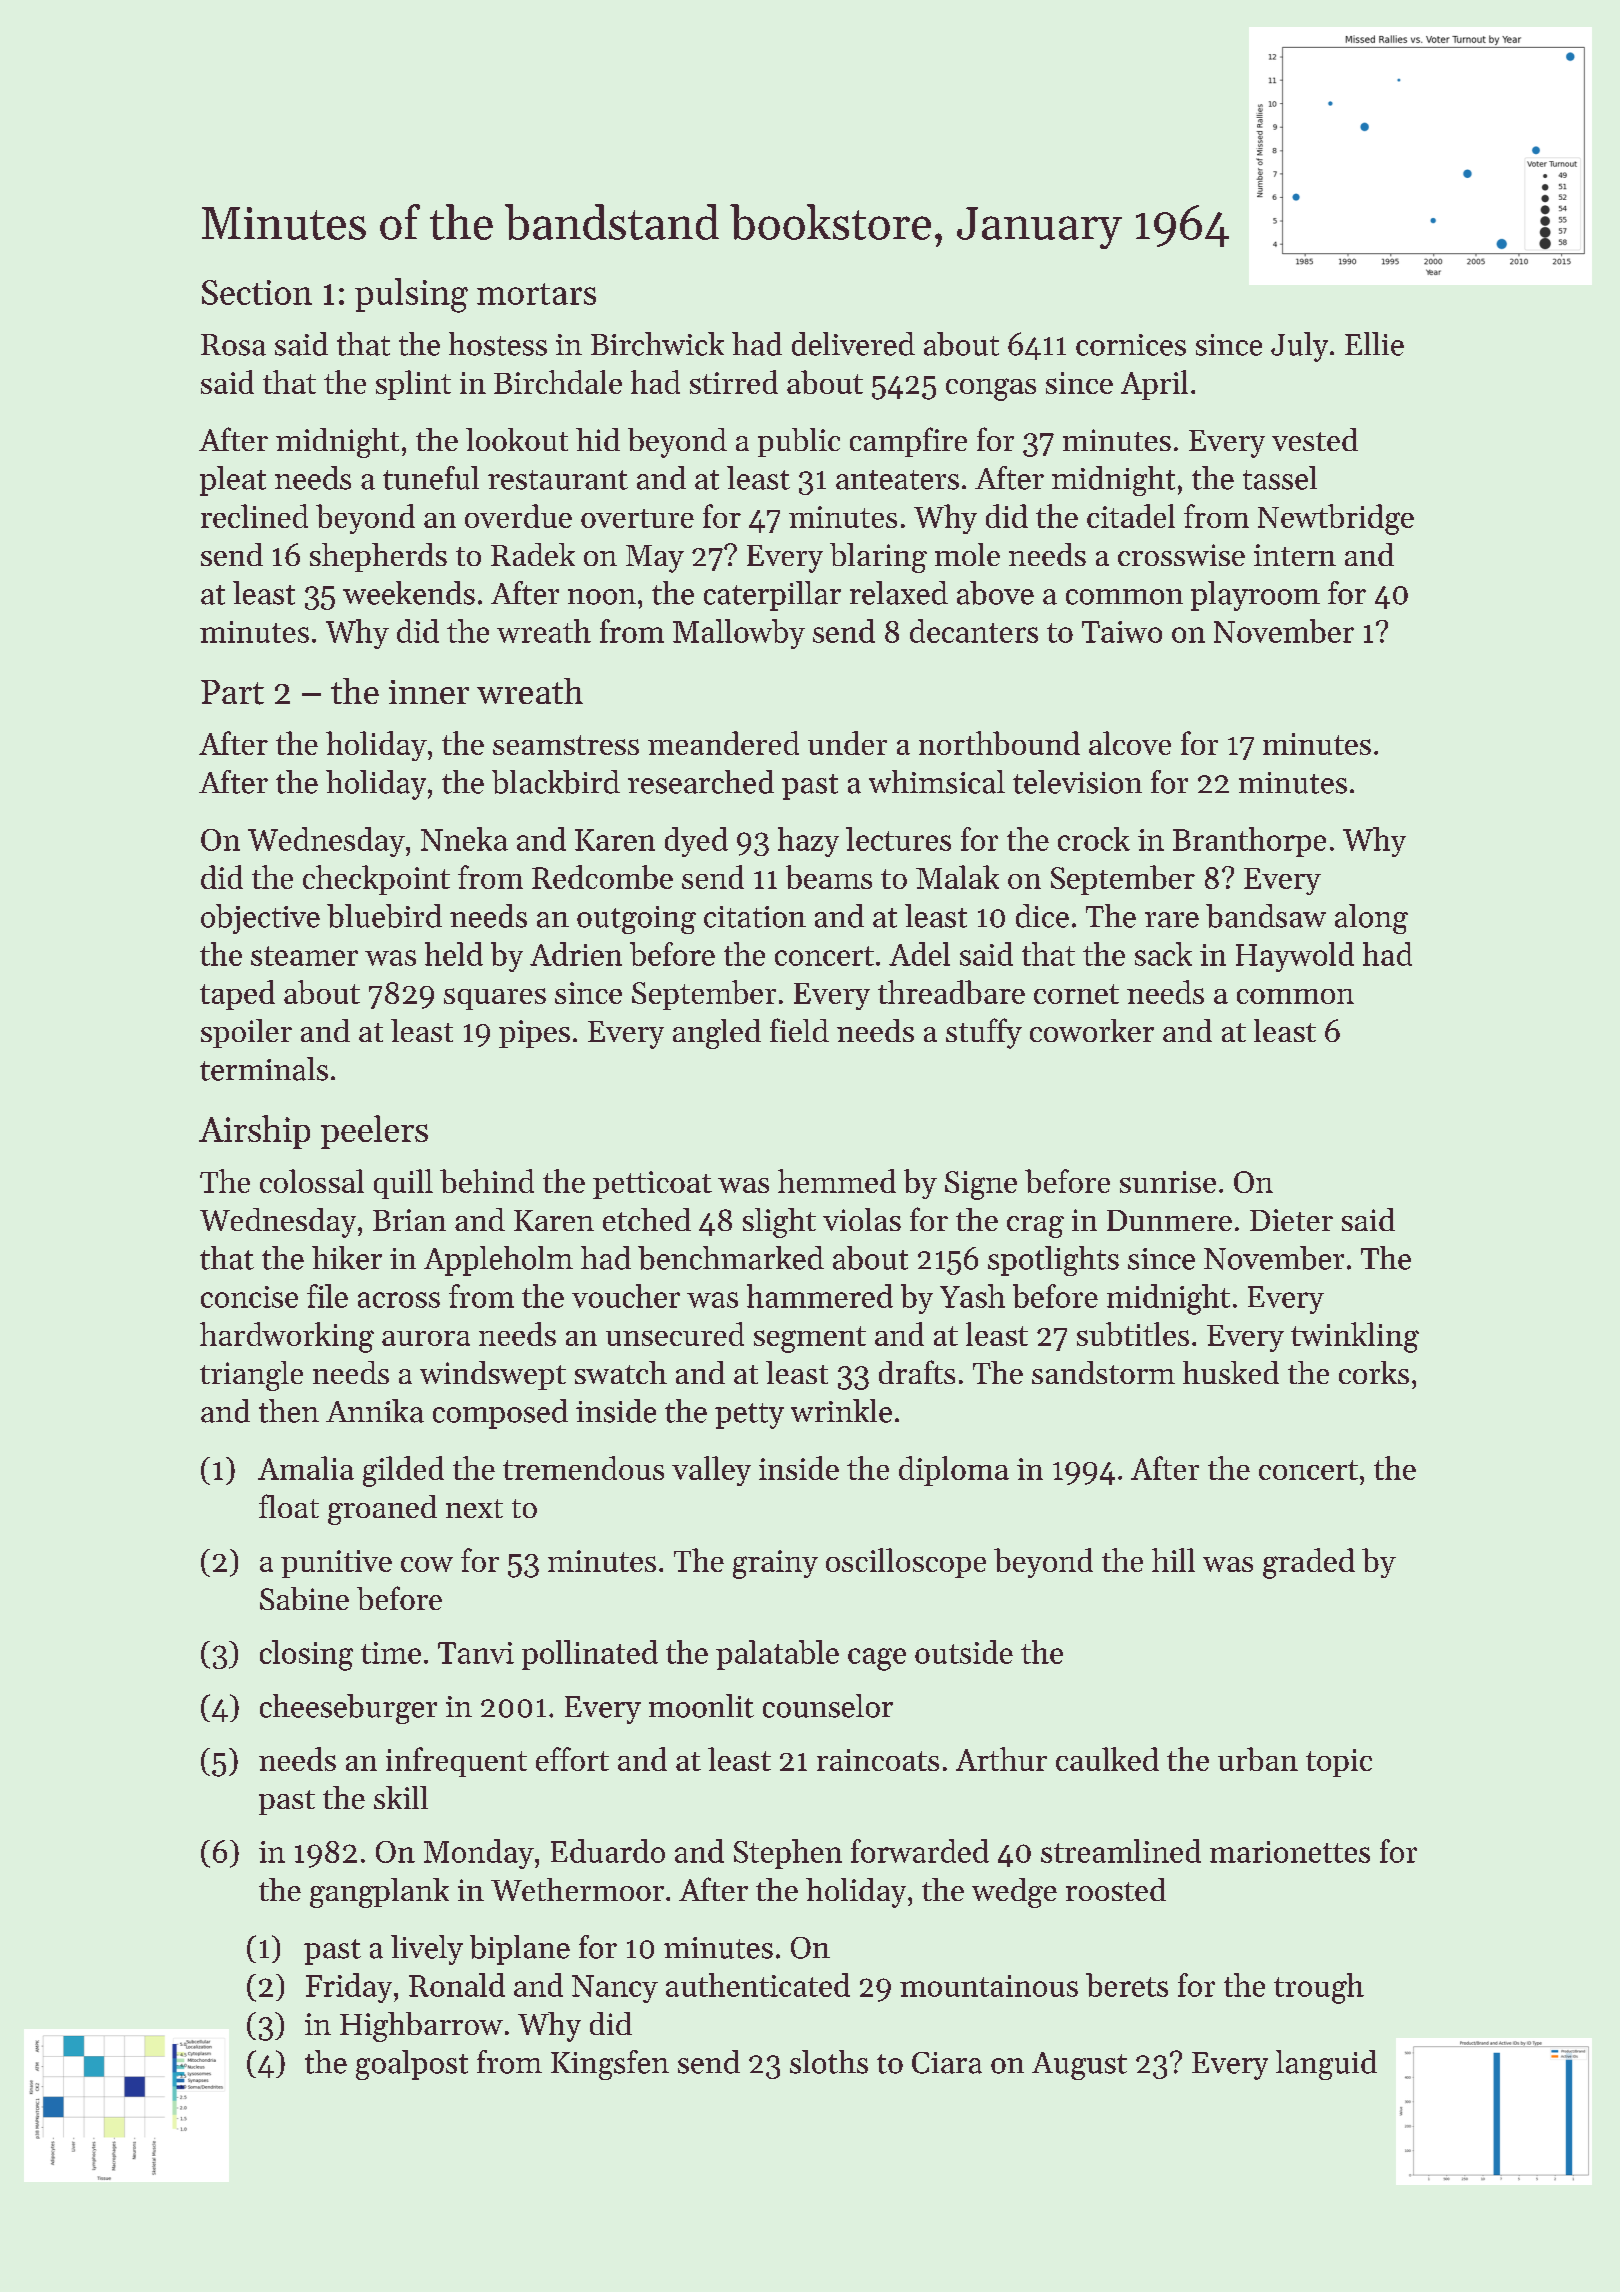 Image resolution: width=1620 pixels, height=2292 pixels. Describe the element at coordinates (1319, 1988) in the screenshot. I see `trough` at that location.
